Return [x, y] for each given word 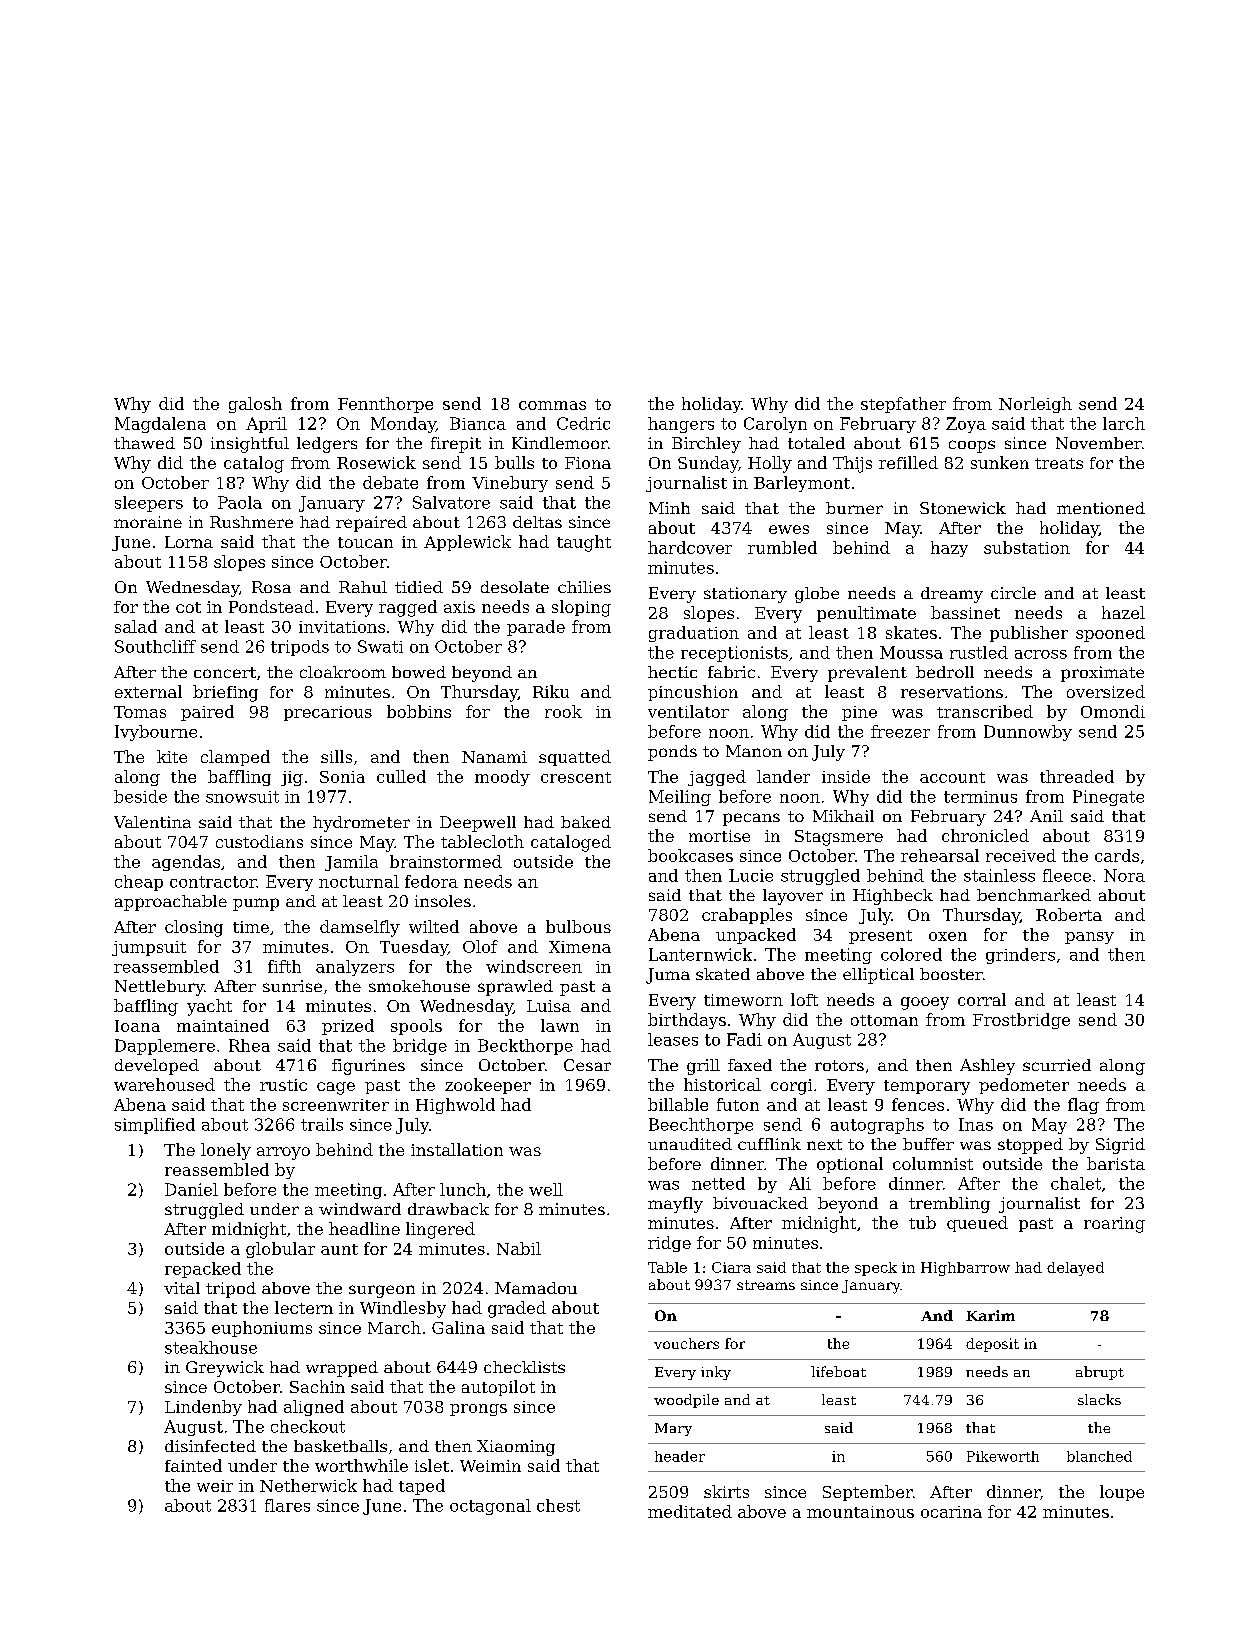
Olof [480, 946]
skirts [726, 1491]
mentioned [1101, 508]
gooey [925, 1003]
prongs [478, 1410]
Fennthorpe [385, 405]
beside [140, 796]
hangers [681, 425]
